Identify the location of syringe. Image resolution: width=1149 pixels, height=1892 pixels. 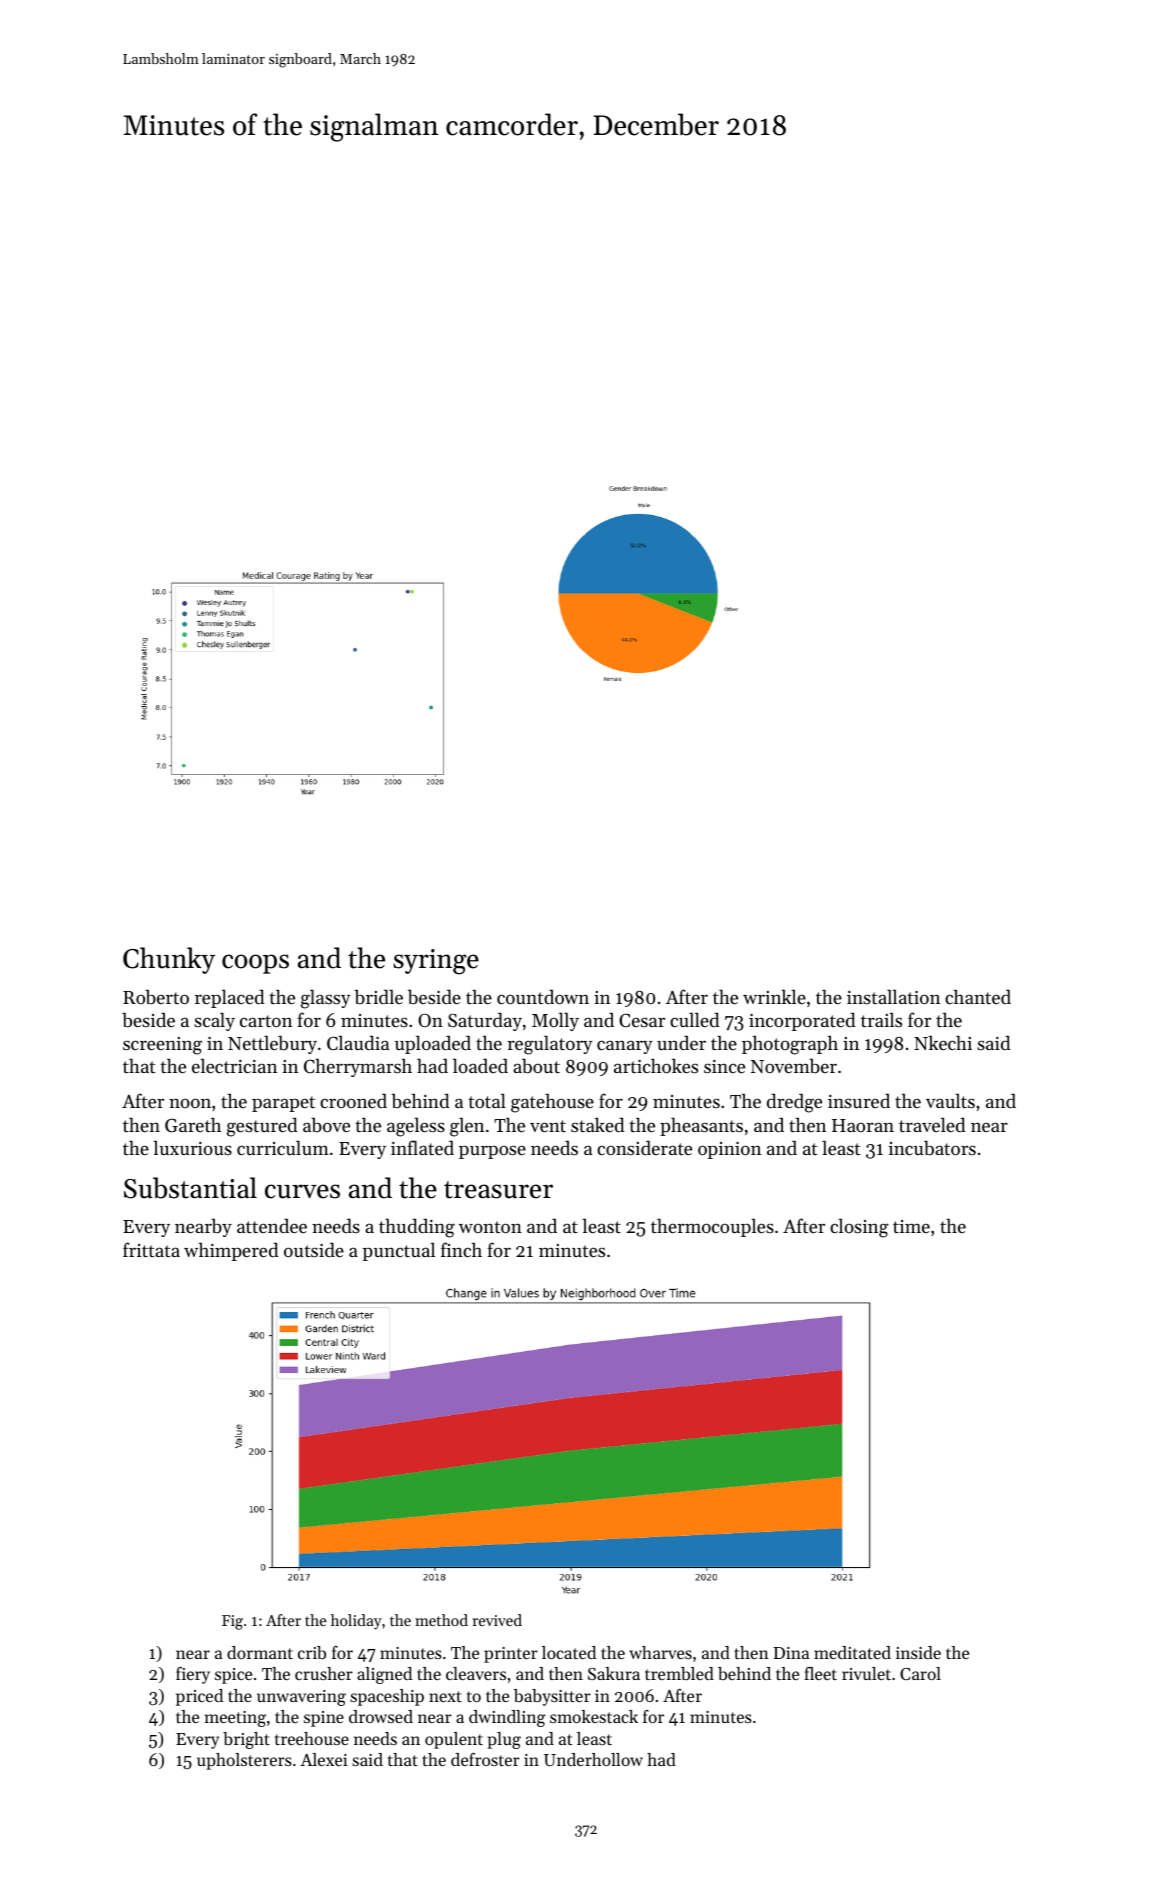
(436, 962).
